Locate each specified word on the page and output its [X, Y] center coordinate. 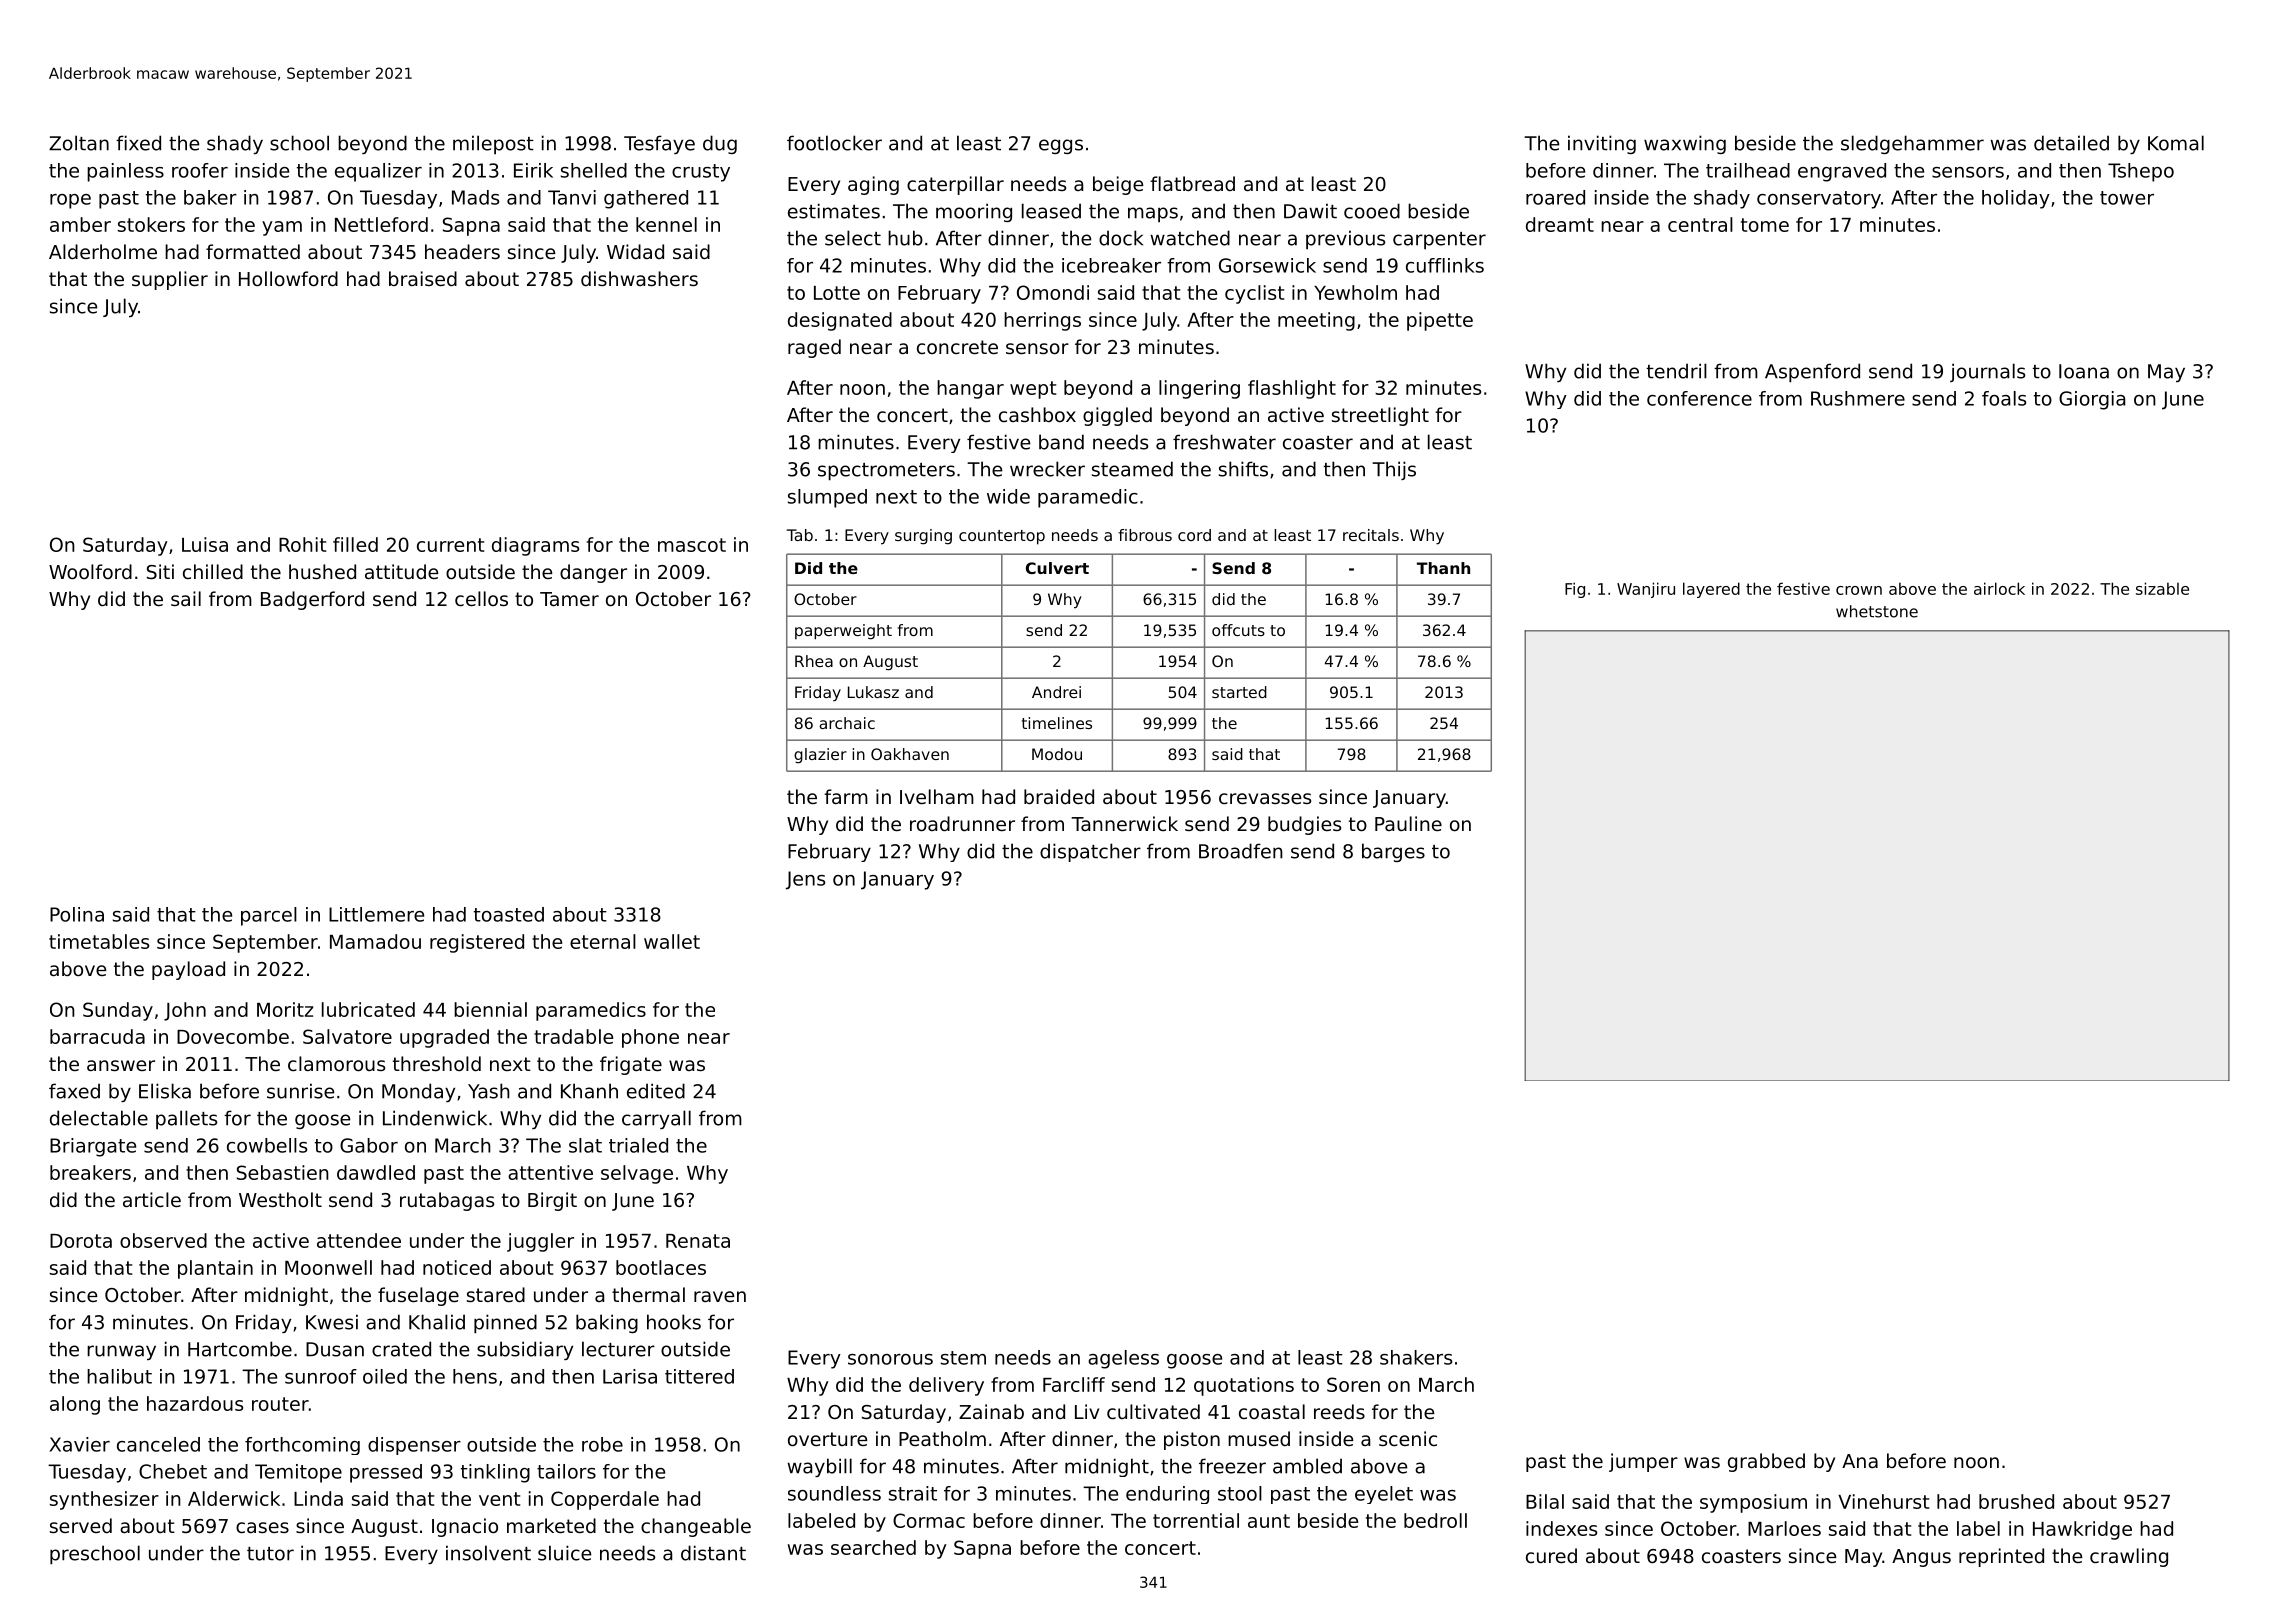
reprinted [2001, 1557]
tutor [270, 1554]
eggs [1061, 146]
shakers [1416, 1357]
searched [873, 1547]
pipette [1440, 321]
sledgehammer [1912, 144]
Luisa [205, 544]
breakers [90, 1172]
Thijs [1394, 470]
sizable [2162, 588]
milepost [493, 144]
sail [186, 598]
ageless [1123, 1359]
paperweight [843, 632]
